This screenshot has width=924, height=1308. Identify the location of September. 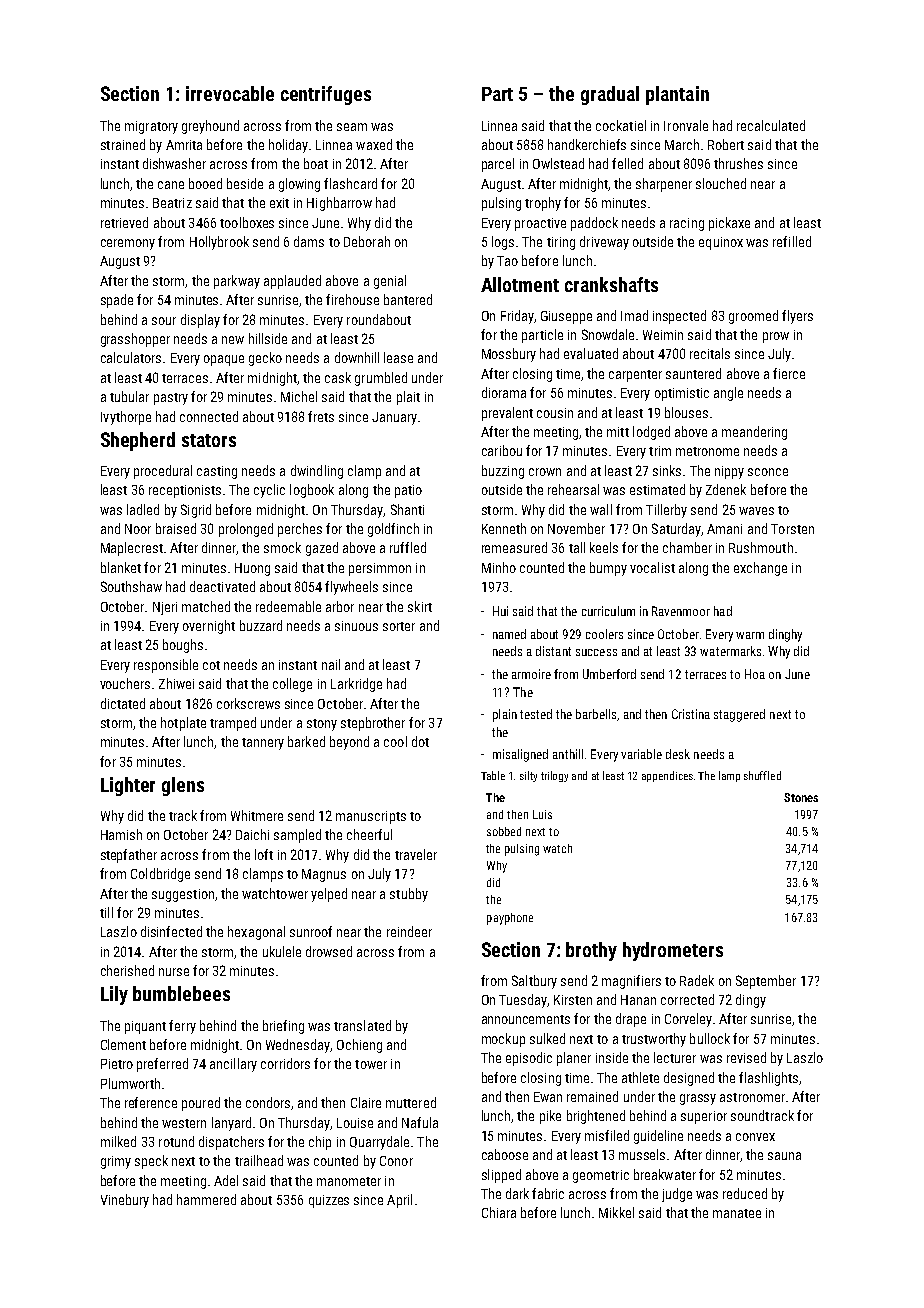
(766, 982).
